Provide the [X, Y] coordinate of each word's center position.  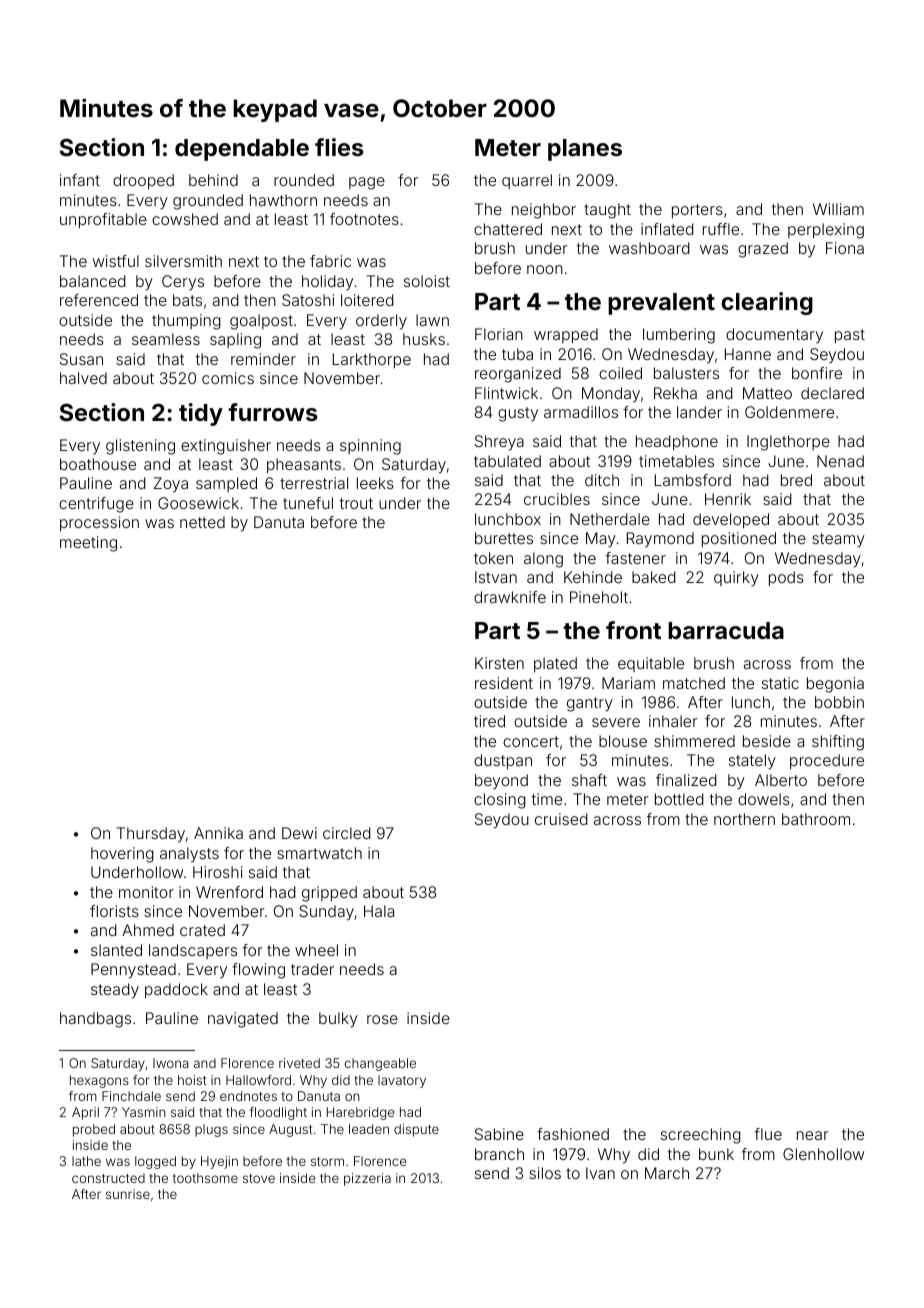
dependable [242, 150]
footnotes [364, 219]
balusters [686, 373]
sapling [235, 341]
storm [327, 1161]
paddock [176, 990]
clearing [767, 303]
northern [744, 819]
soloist [427, 281]
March [667, 1173]
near [813, 1135]
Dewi [299, 833]
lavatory [402, 1081]
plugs [211, 1130]
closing [500, 801]
